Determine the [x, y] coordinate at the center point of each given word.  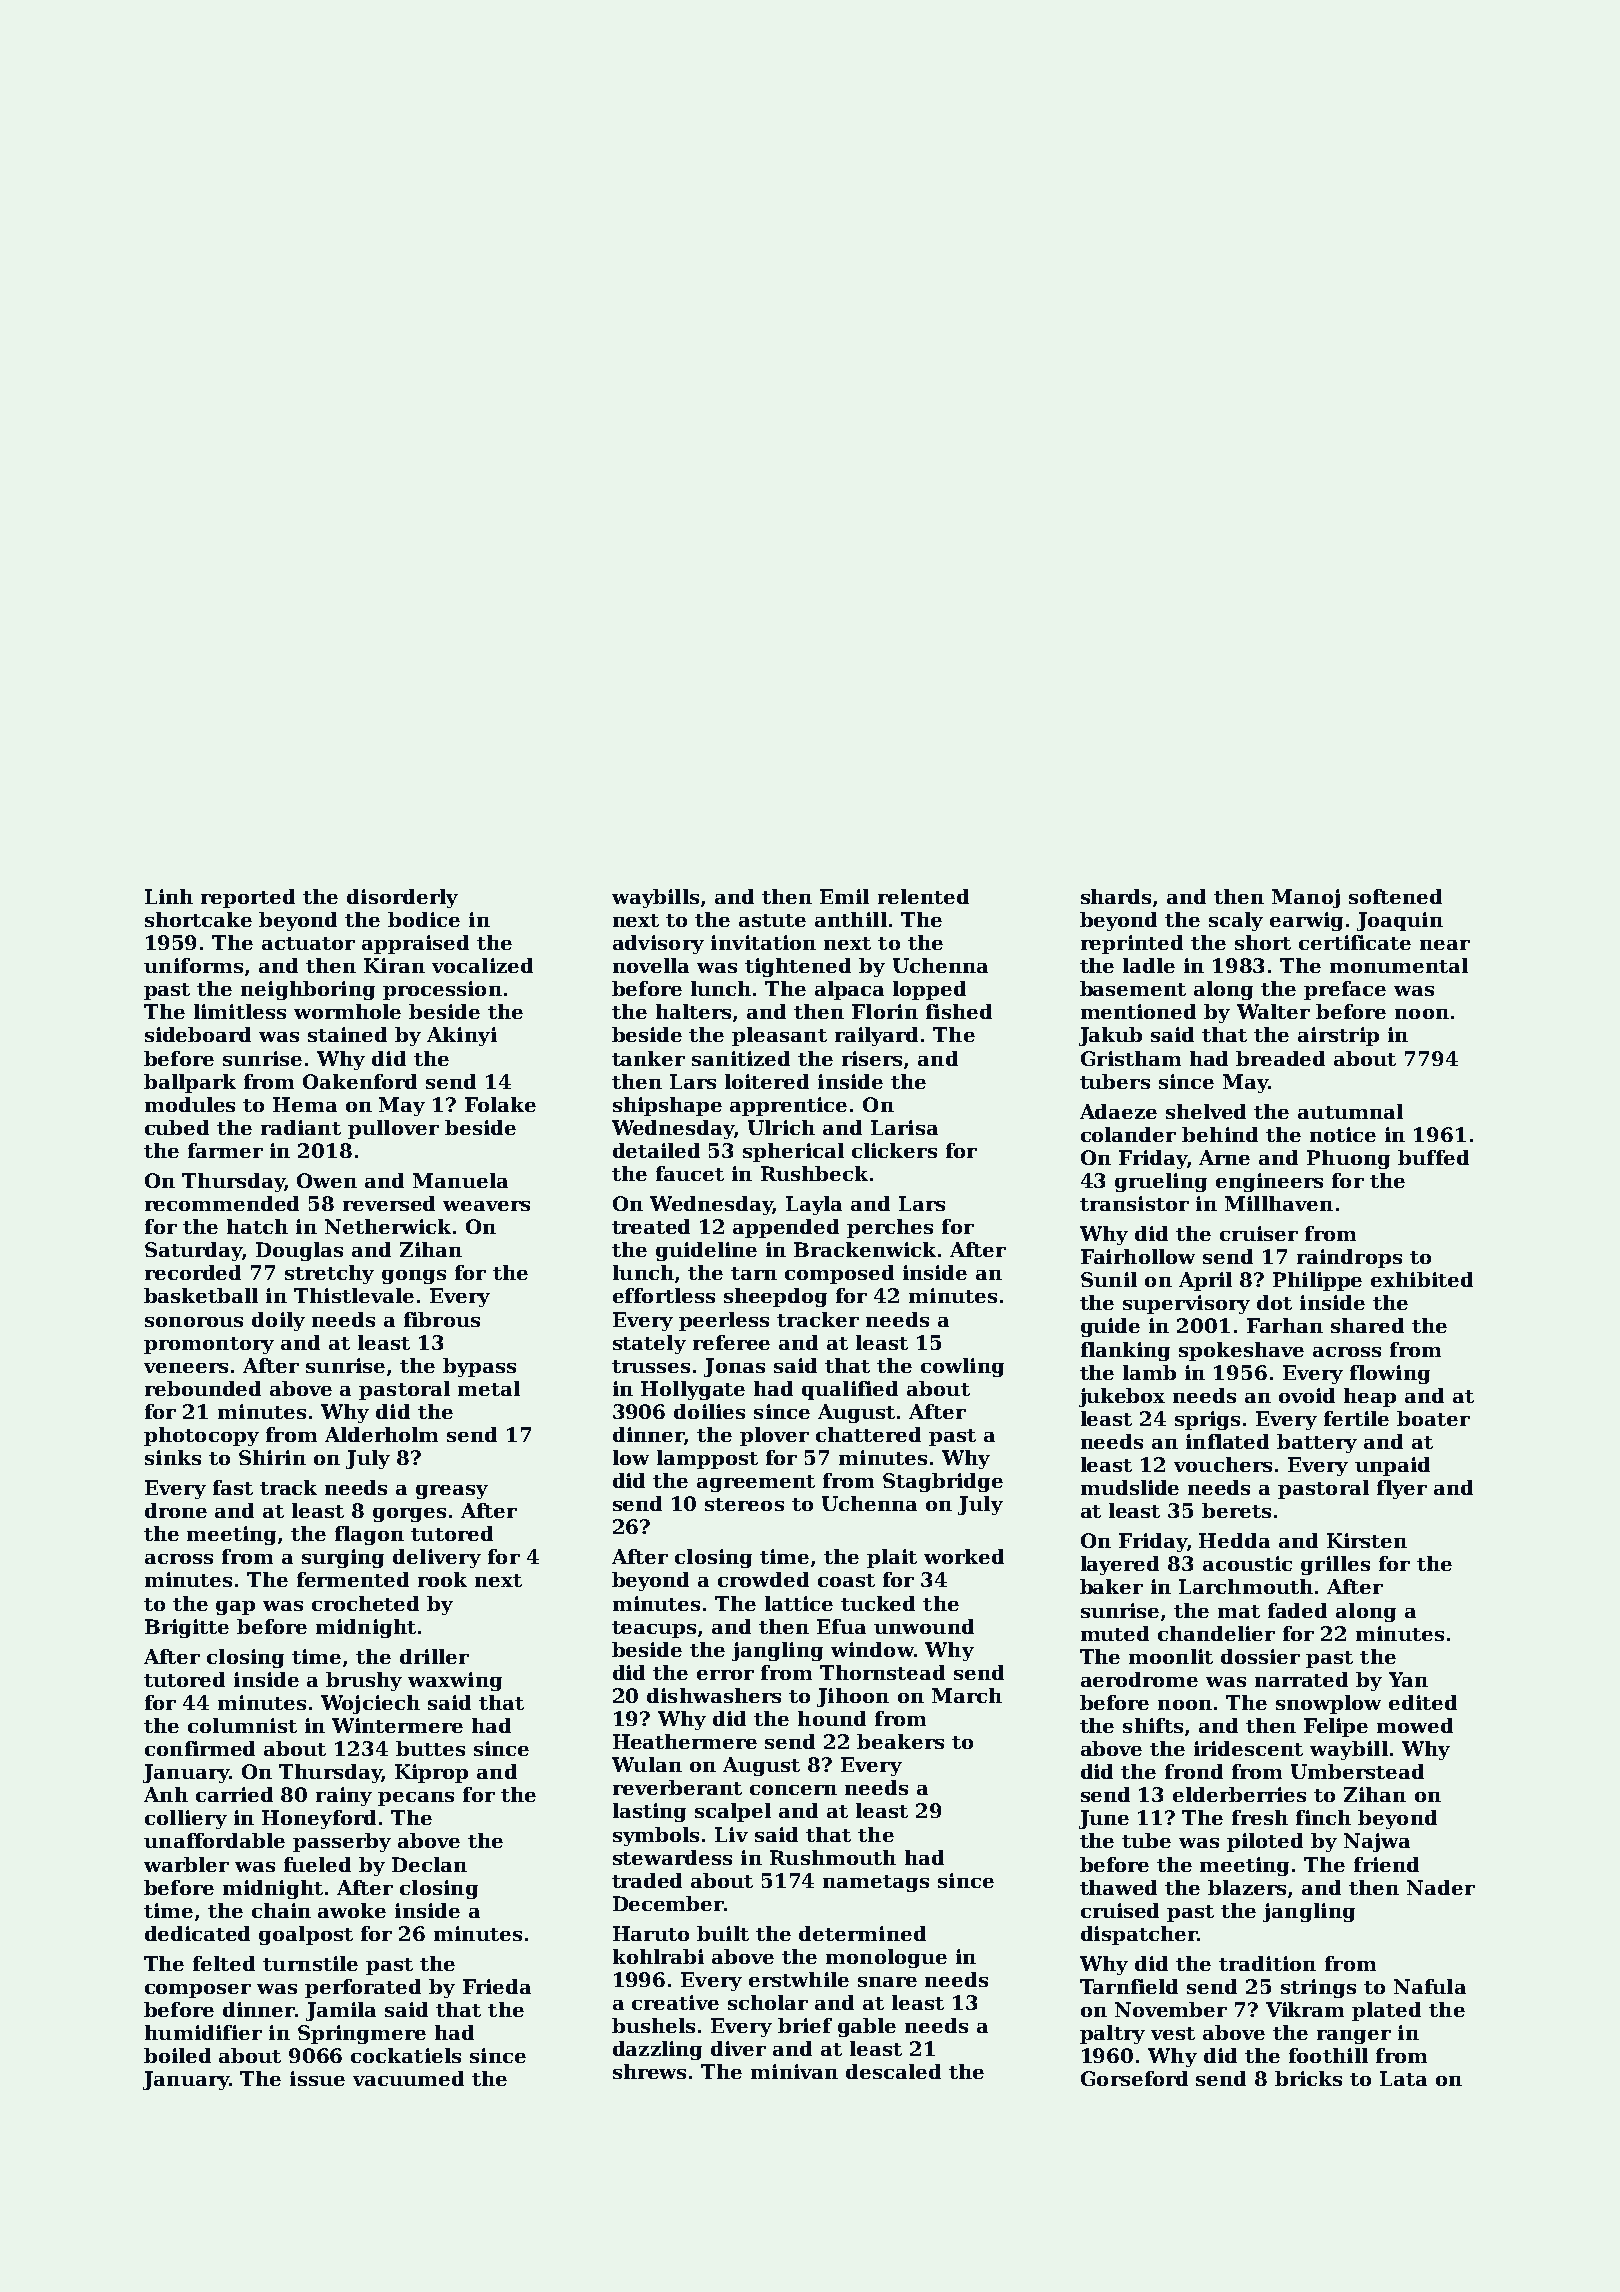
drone [176, 1510]
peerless [724, 1321]
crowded [763, 1579]
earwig [1306, 921]
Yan [1408, 1679]
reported [248, 898]
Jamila [341, 2011]
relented [923, 896]
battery [1317, 1443]
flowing [1390, 1374]
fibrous [442, 1319]
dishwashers [714, 1695]
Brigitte [187, 1628]
